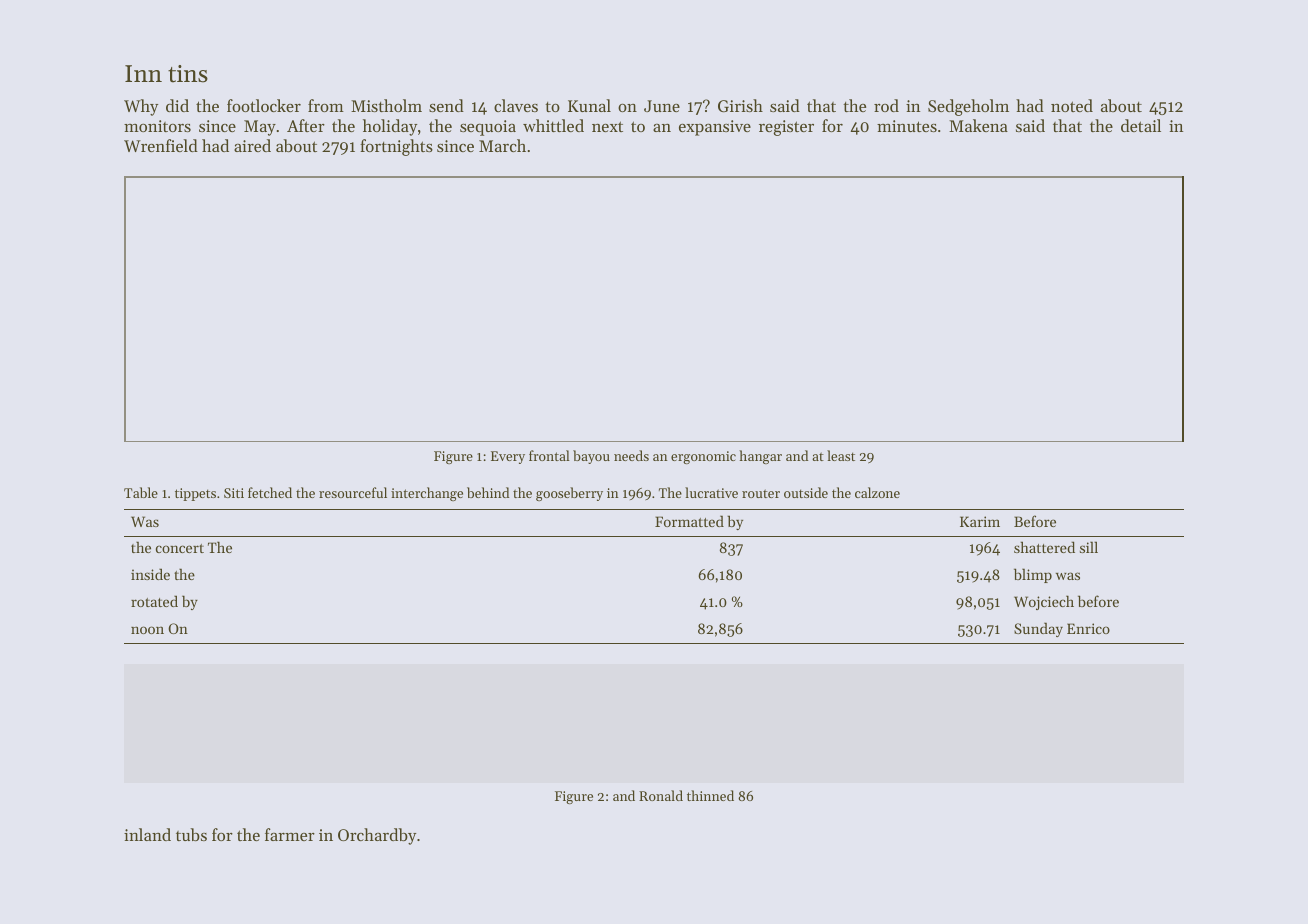  I want to click on Ronald, so click(661, 795).
